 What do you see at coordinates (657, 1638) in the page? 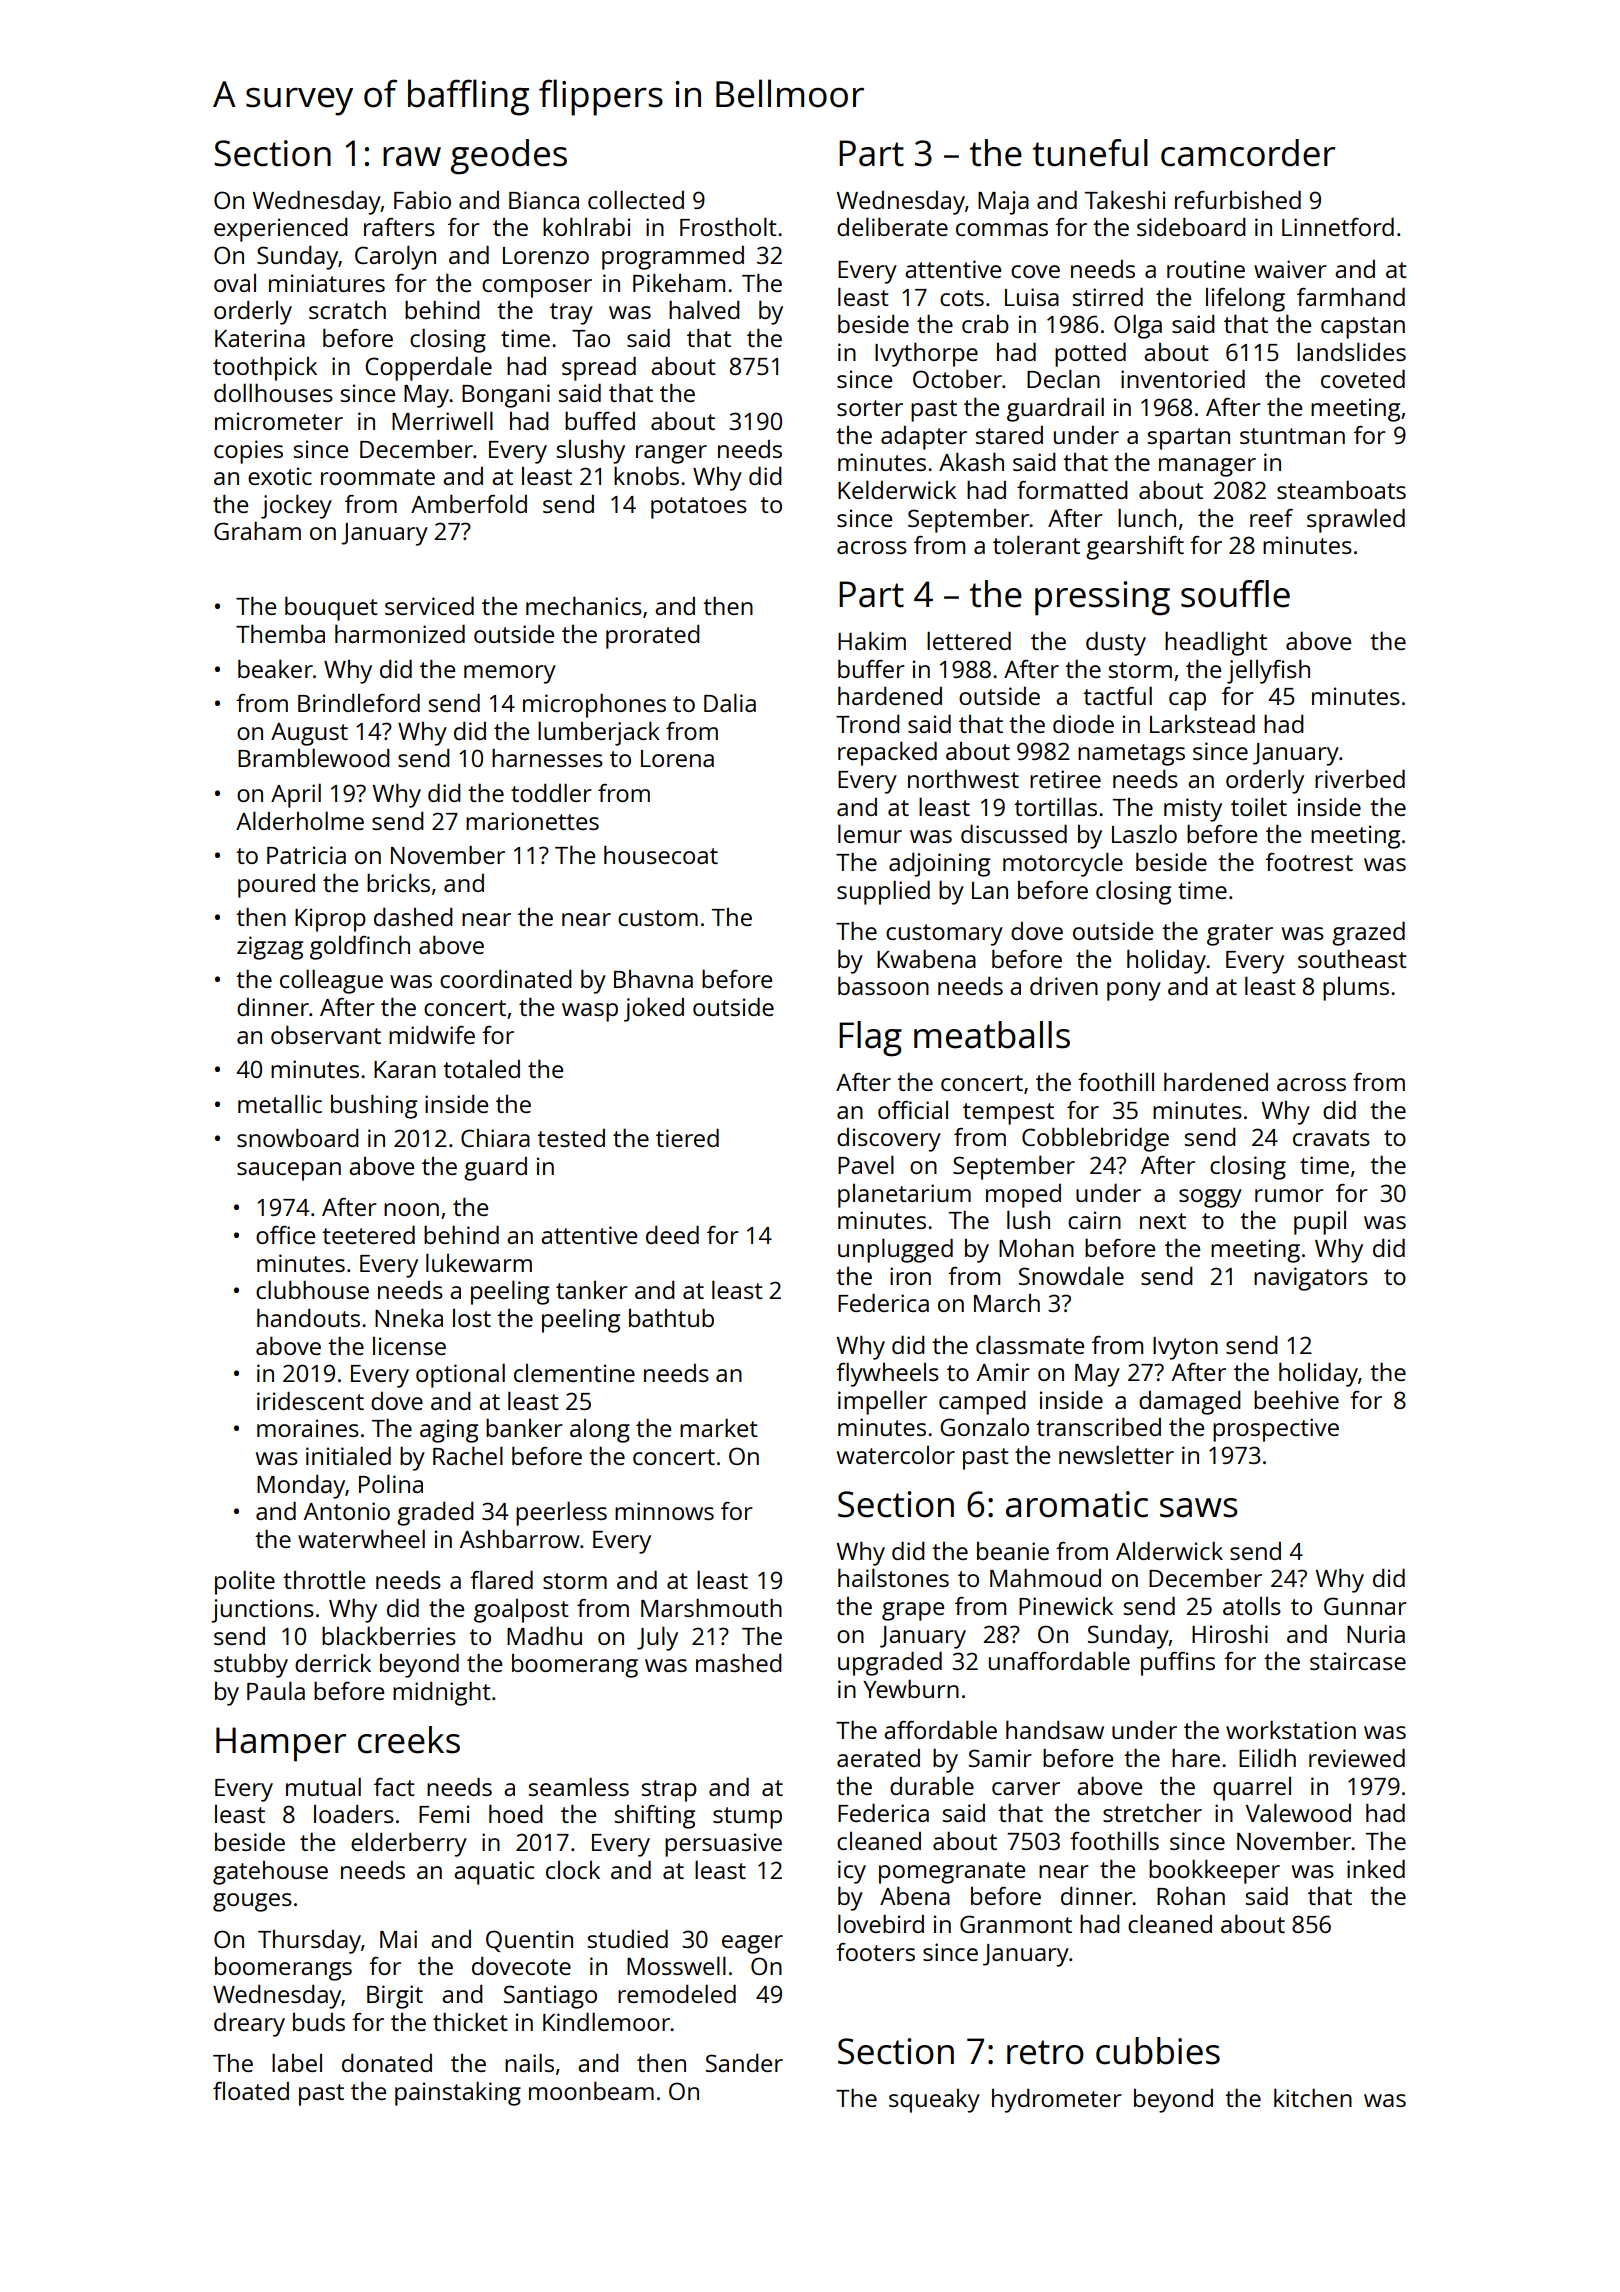
I see `July` at bounding box center [657, 1638].
